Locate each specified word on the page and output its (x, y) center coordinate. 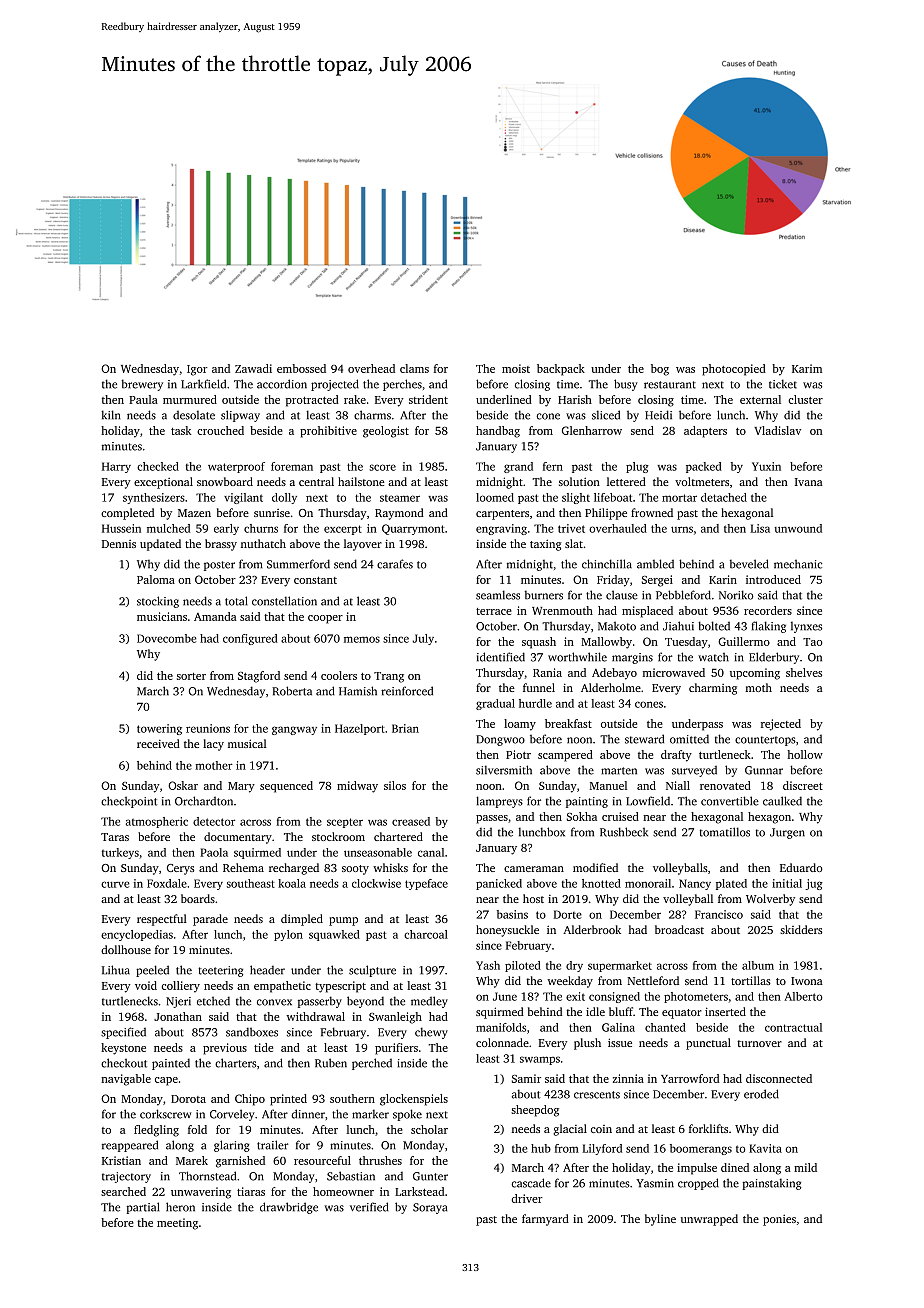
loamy (520, 725)
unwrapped (709, 1220)
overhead (371, 368)
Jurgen (787, 833)
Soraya (430, 1208)
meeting (177, 1224)
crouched (220, 430)
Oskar (183, 785)
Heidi (658, 415)
